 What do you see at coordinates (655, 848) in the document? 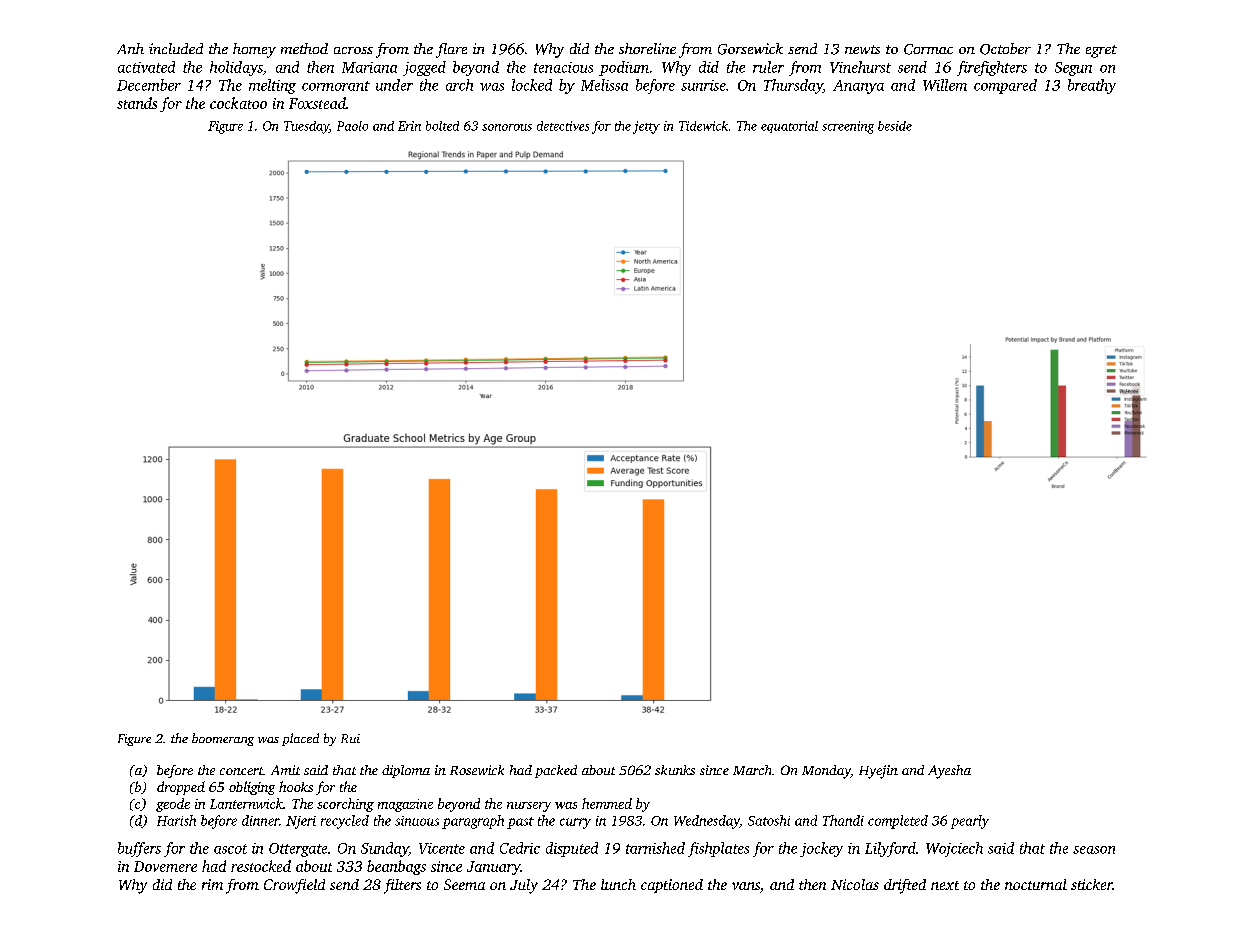
I see `tarnished` at bounding box center [655, 848].
